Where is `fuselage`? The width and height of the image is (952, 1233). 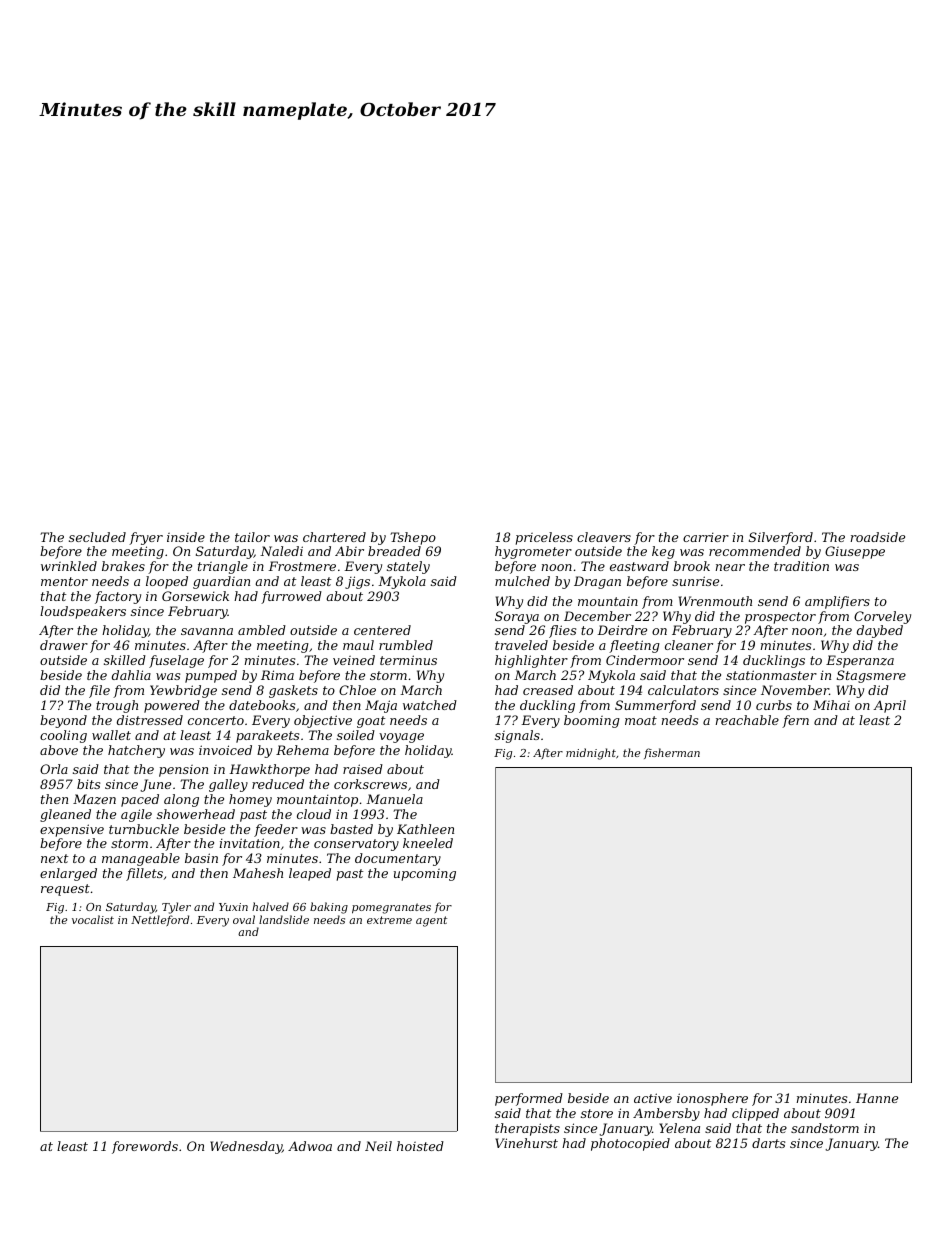
fuselage is located at coordinates (176, 661).
